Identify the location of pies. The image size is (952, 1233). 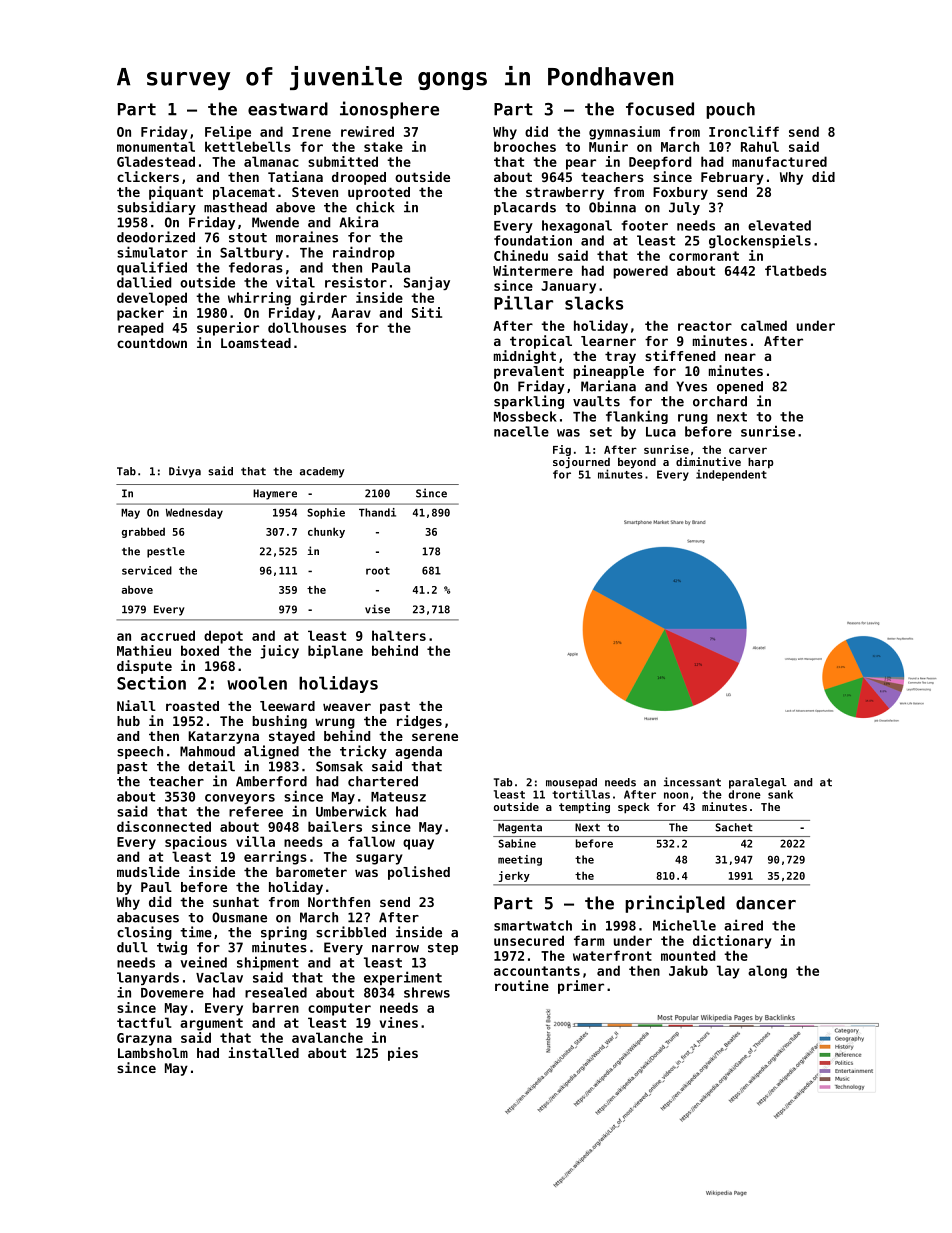
(403, 1054).
